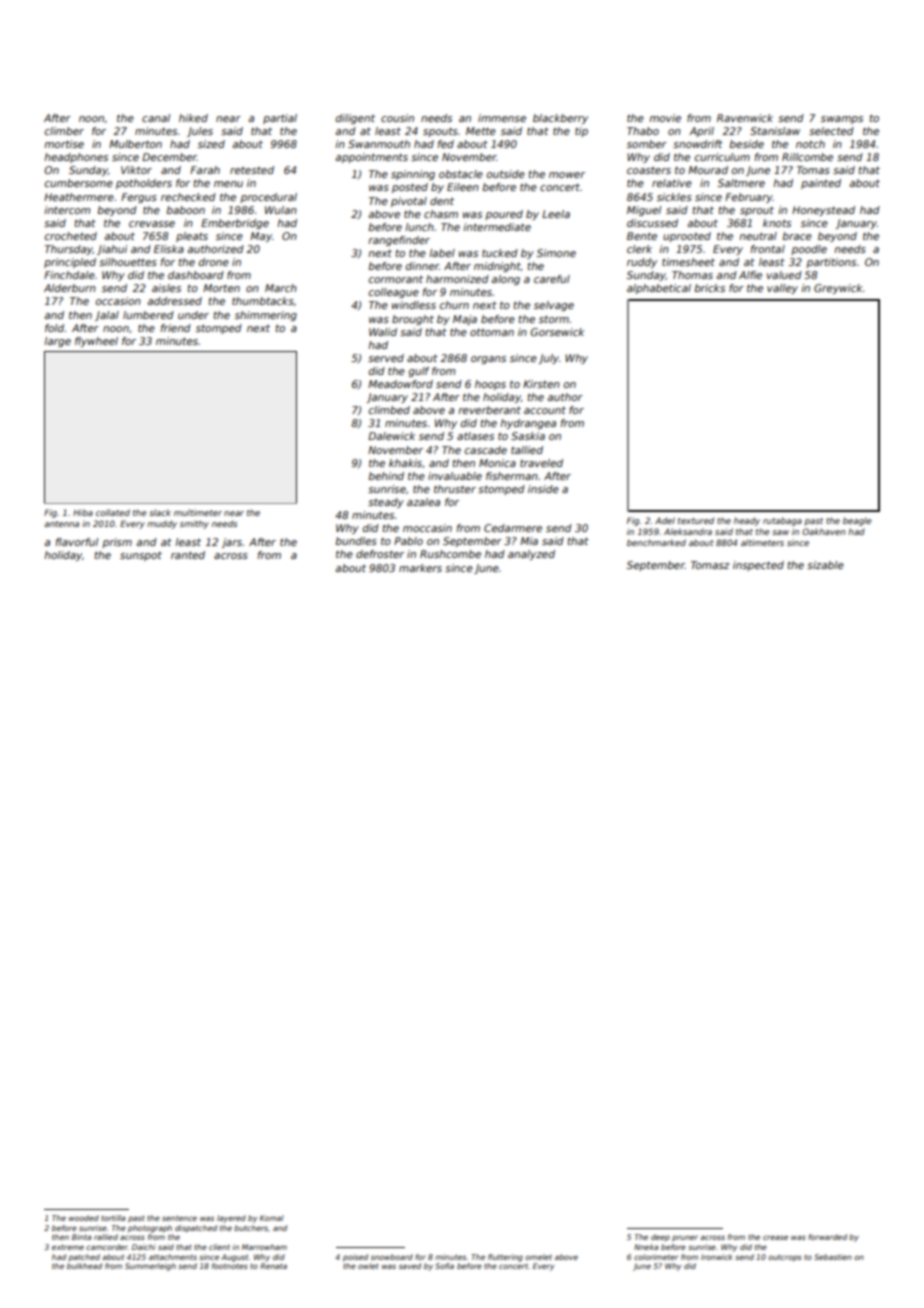 This screenshot has height=1308, width=924. Describe the element at coordinates (505, 1258) in the screenshot. I see `fluttering` at that location.
